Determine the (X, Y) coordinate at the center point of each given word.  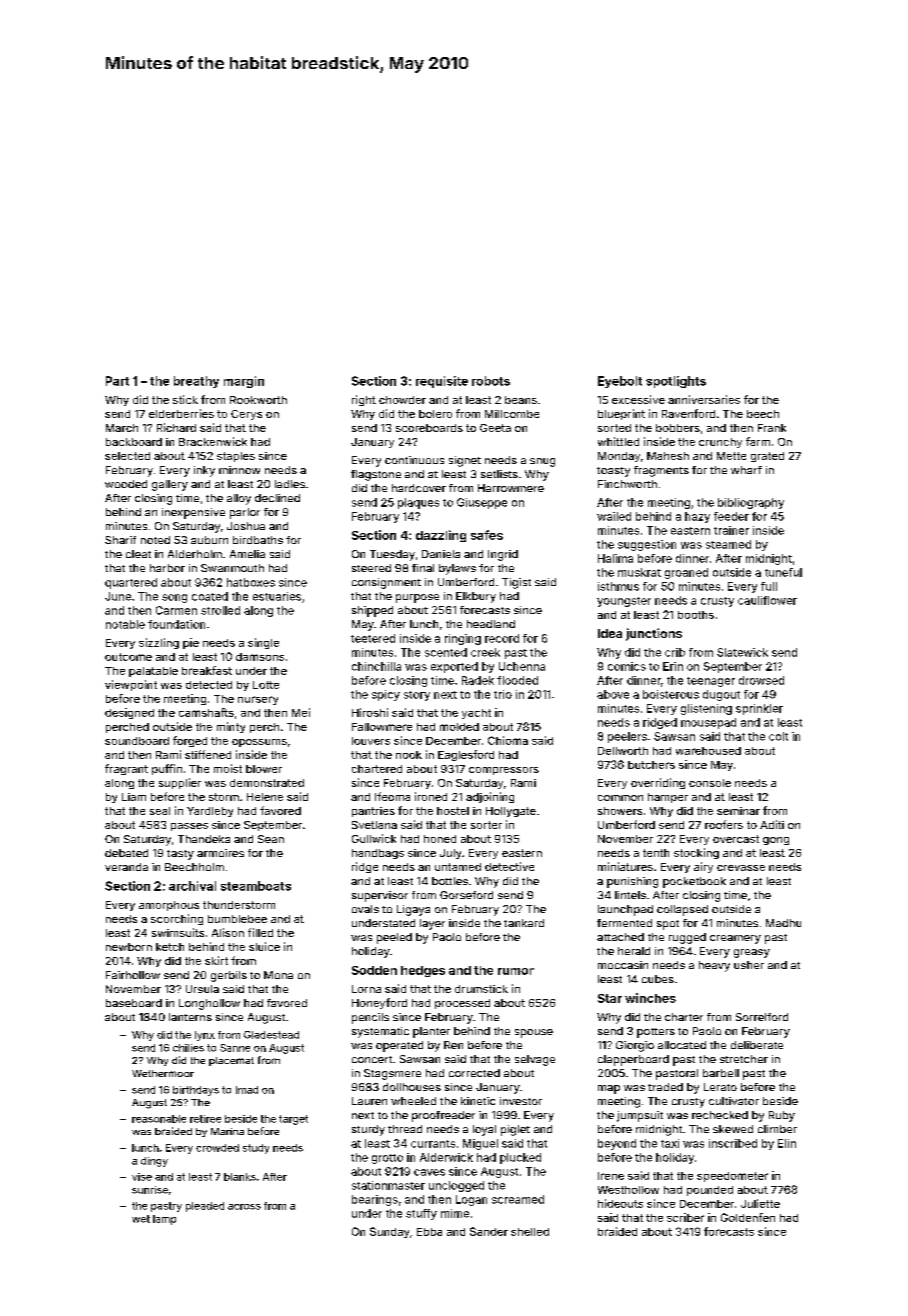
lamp (164, 1220)
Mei (301, 712)
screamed (518, 1199)
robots (491, 381)
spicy (386, 695)
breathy (196, 382)
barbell (721, 1073)
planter (431, 1032)
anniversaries (704, 399)
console (710, 783)
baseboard (134, 1003)
